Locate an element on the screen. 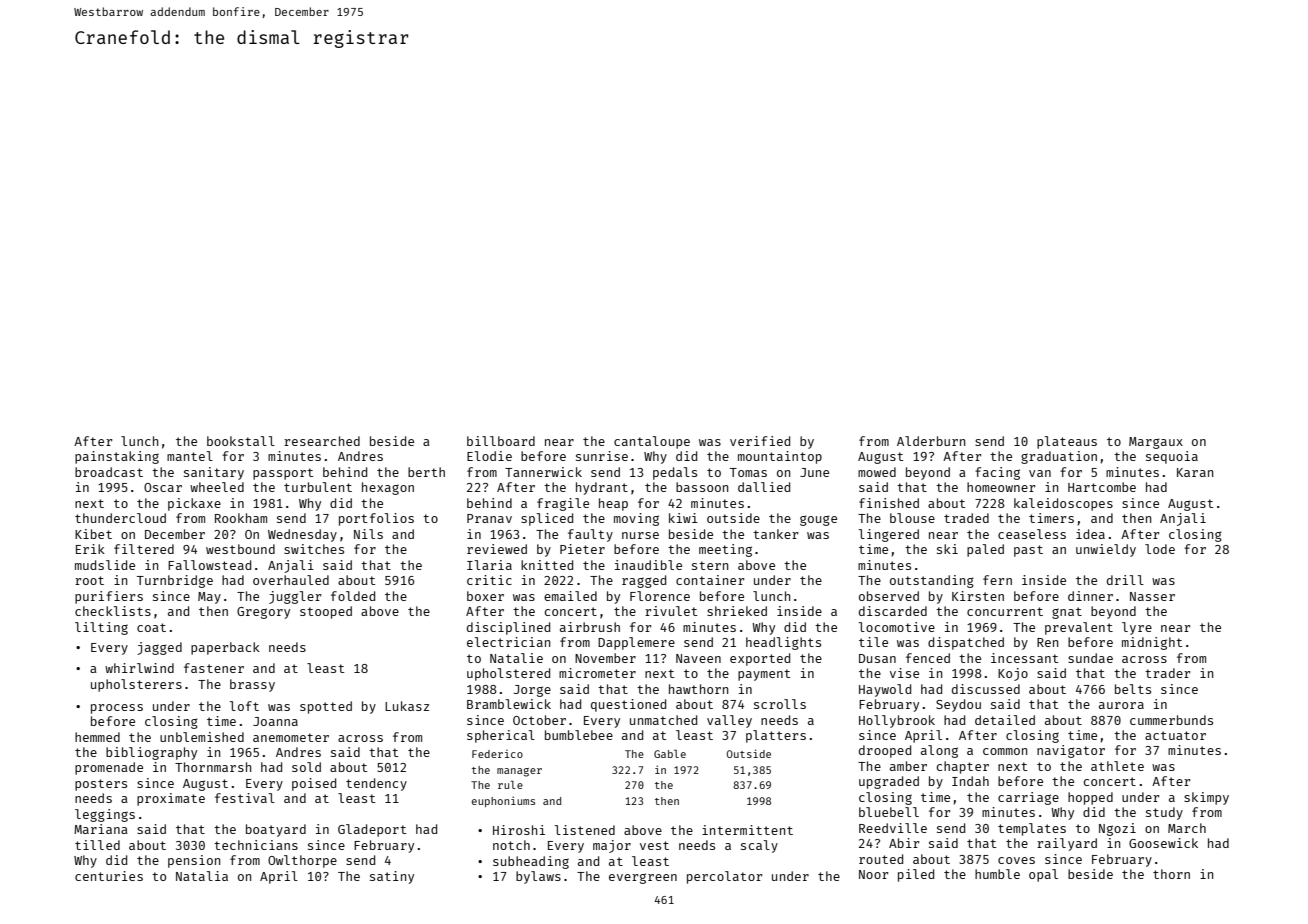  disciplined is located at coordinates (508, 628).
